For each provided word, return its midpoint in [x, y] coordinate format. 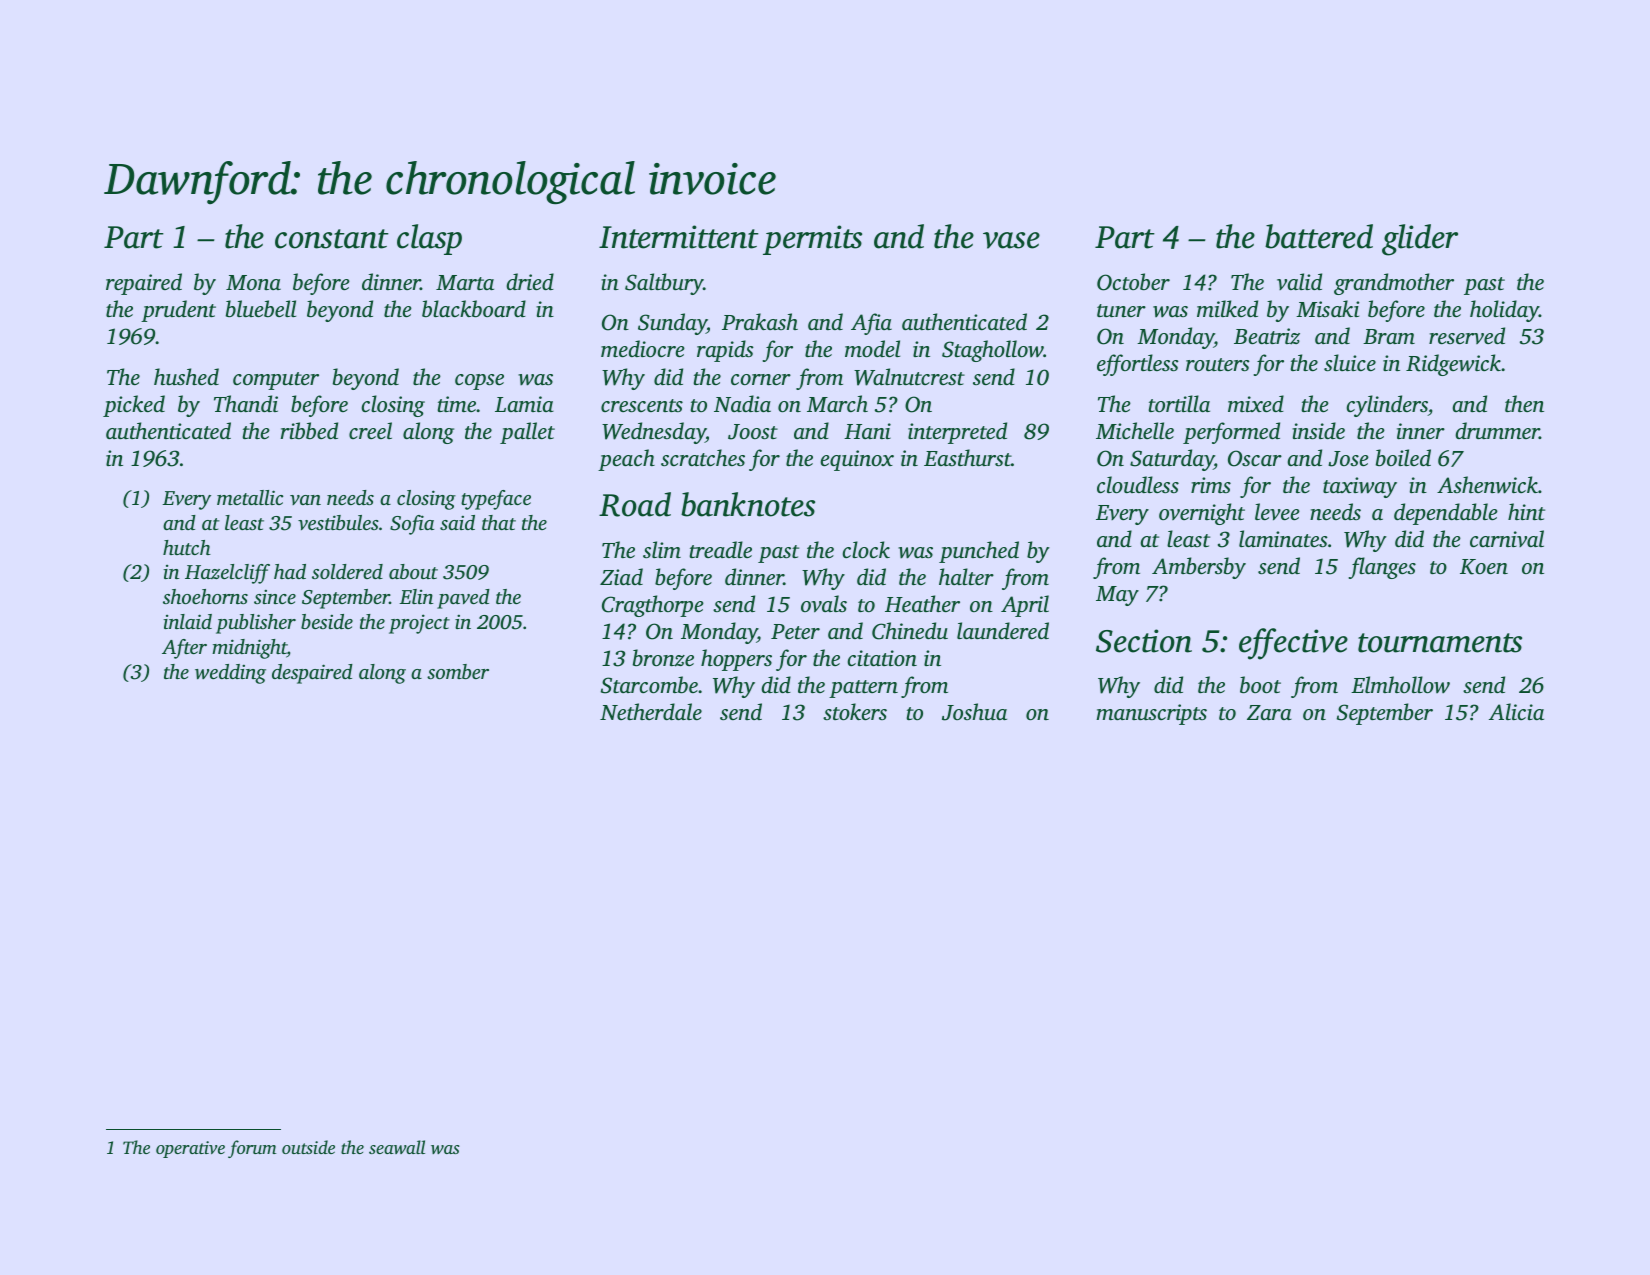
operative [190, 1149]
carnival [1507, 538]
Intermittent [679, 237]
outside [308, 1147]
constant [332, 239]
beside [327, 621]
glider [1420, 240]
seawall [397, 1147]
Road [635, 504]
